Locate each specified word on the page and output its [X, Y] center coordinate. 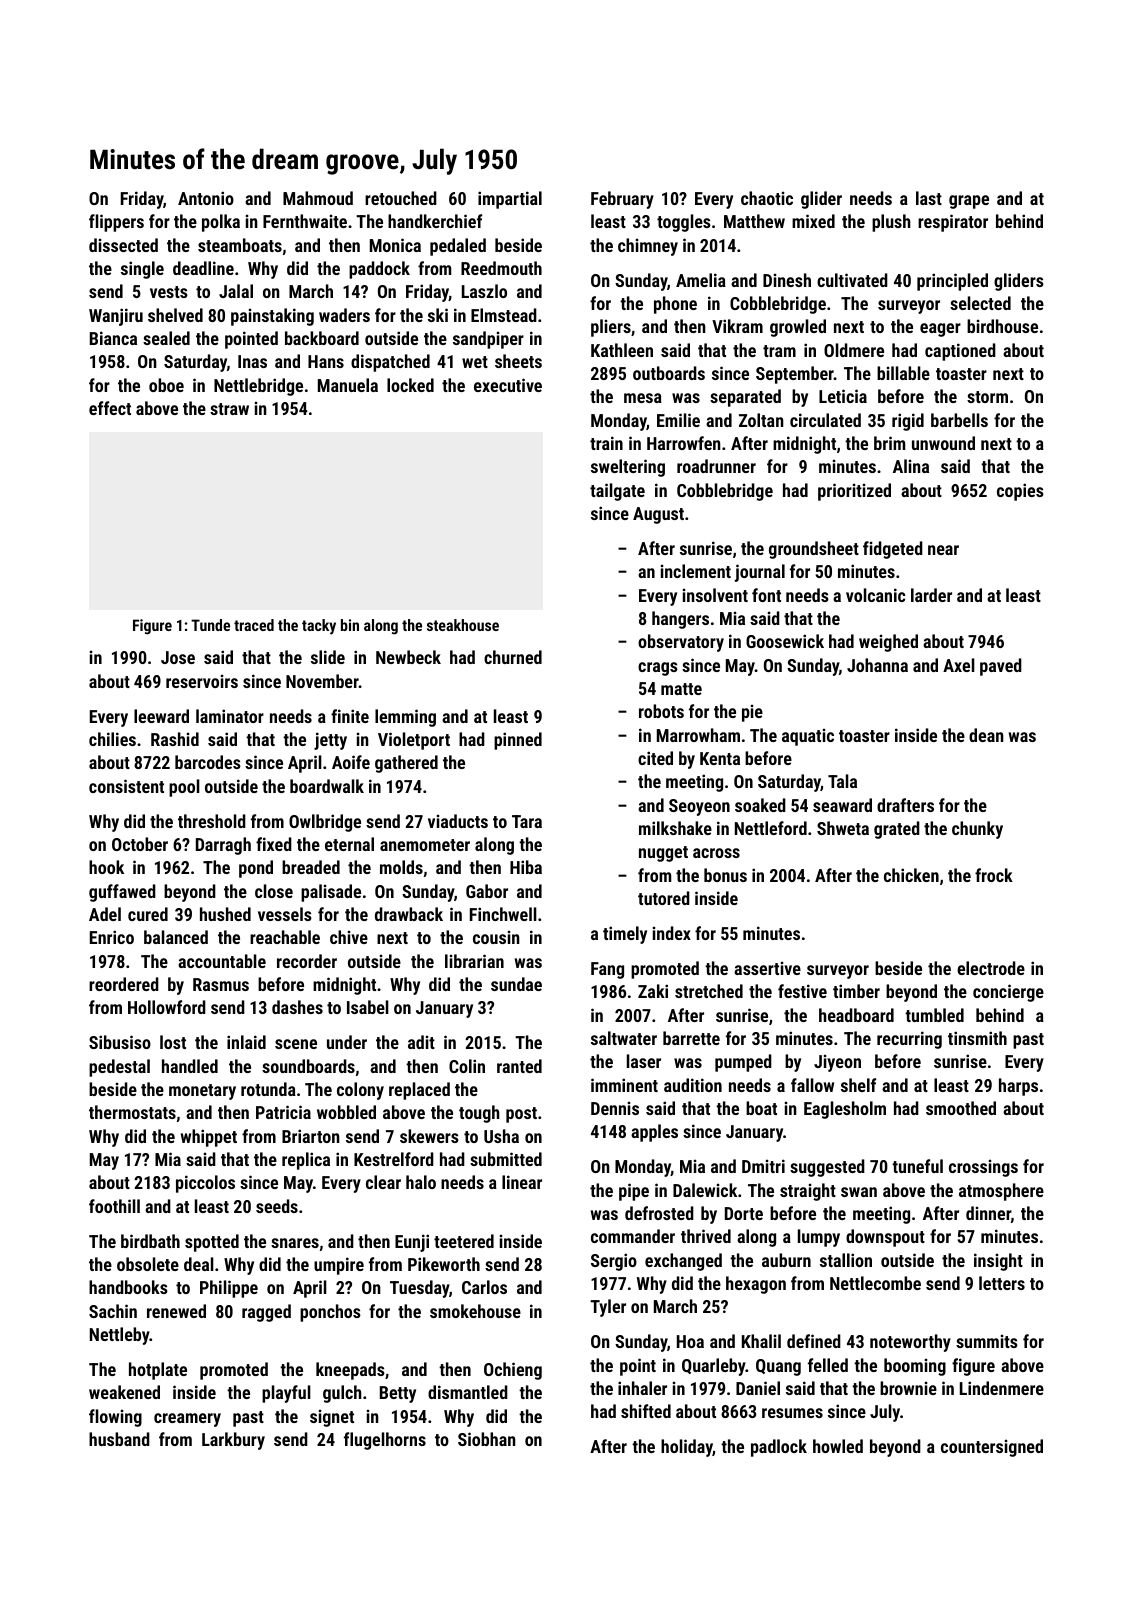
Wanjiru [116, 317]
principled [952, 282]
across [716, 853]
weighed [888, 643]
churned [513, 657]
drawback [409, 914]
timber [856, 991]
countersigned [992, 1448]
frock [994, 875]
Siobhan [487, 1439]
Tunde [210, 625]
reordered [124, 984]
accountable [222, 961]
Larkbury [233, 1441]
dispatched [390, 363]
